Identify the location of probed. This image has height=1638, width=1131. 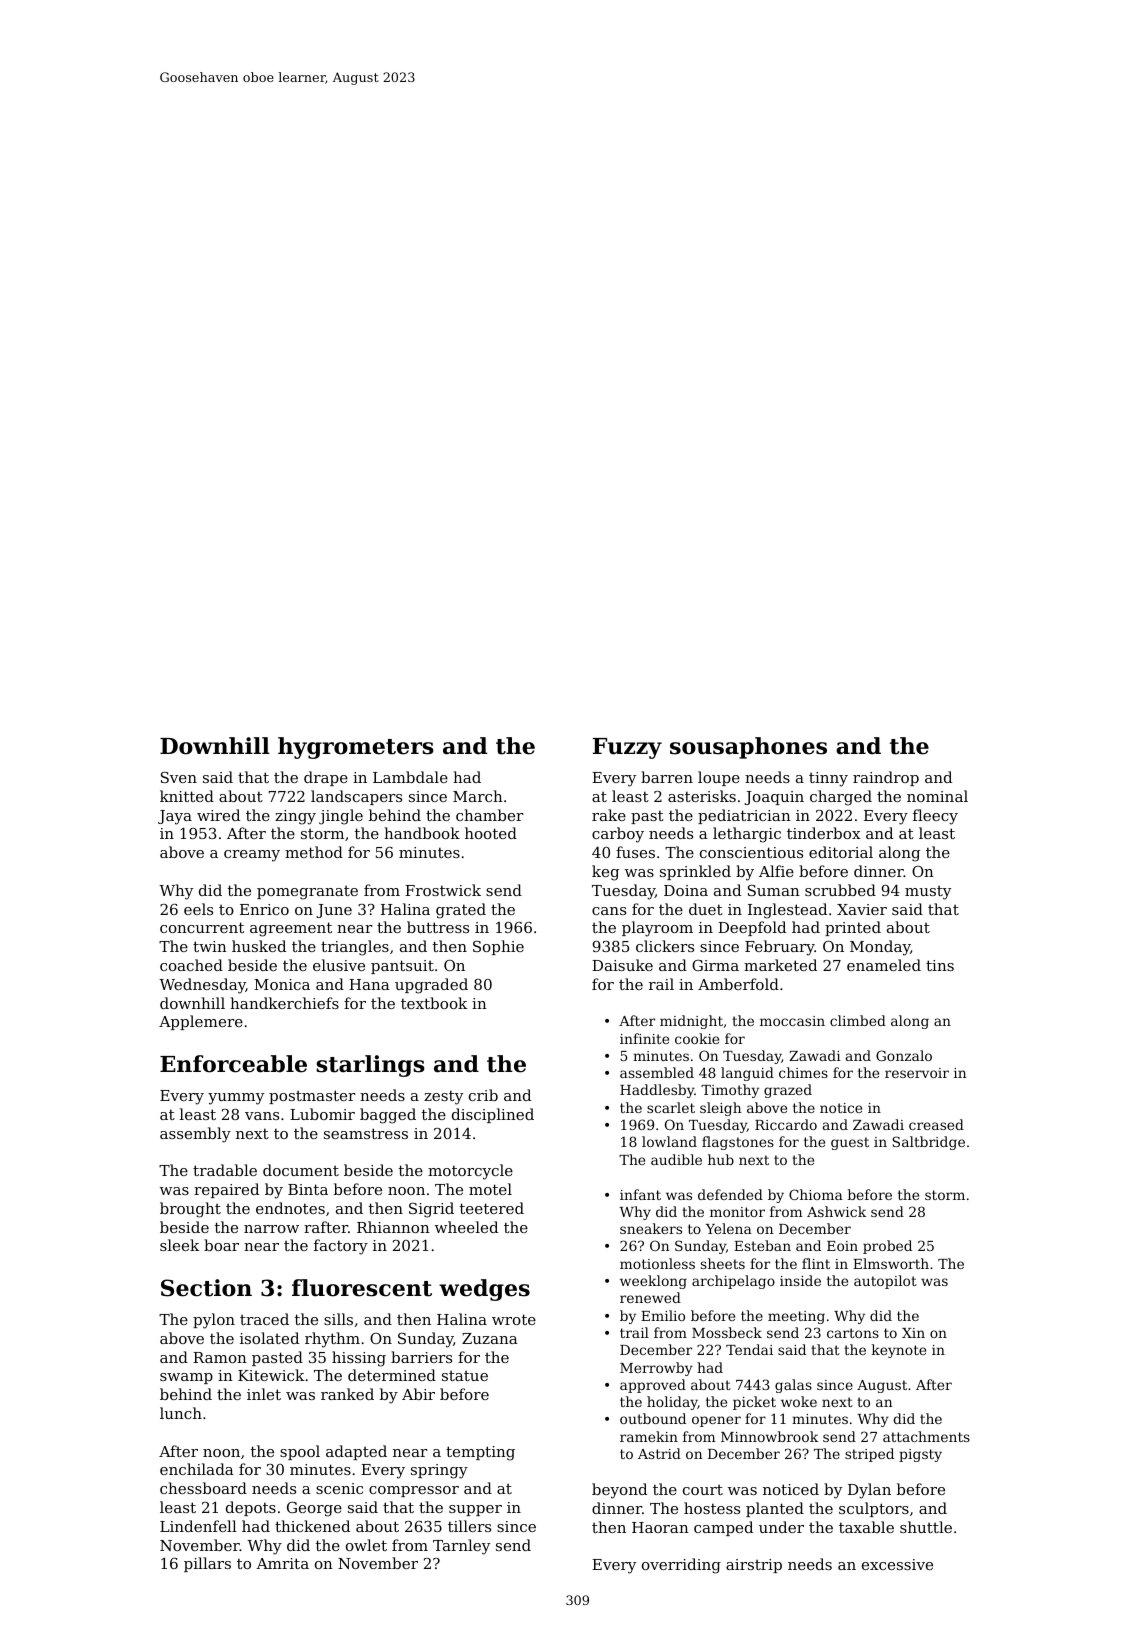
(887, 1247).
